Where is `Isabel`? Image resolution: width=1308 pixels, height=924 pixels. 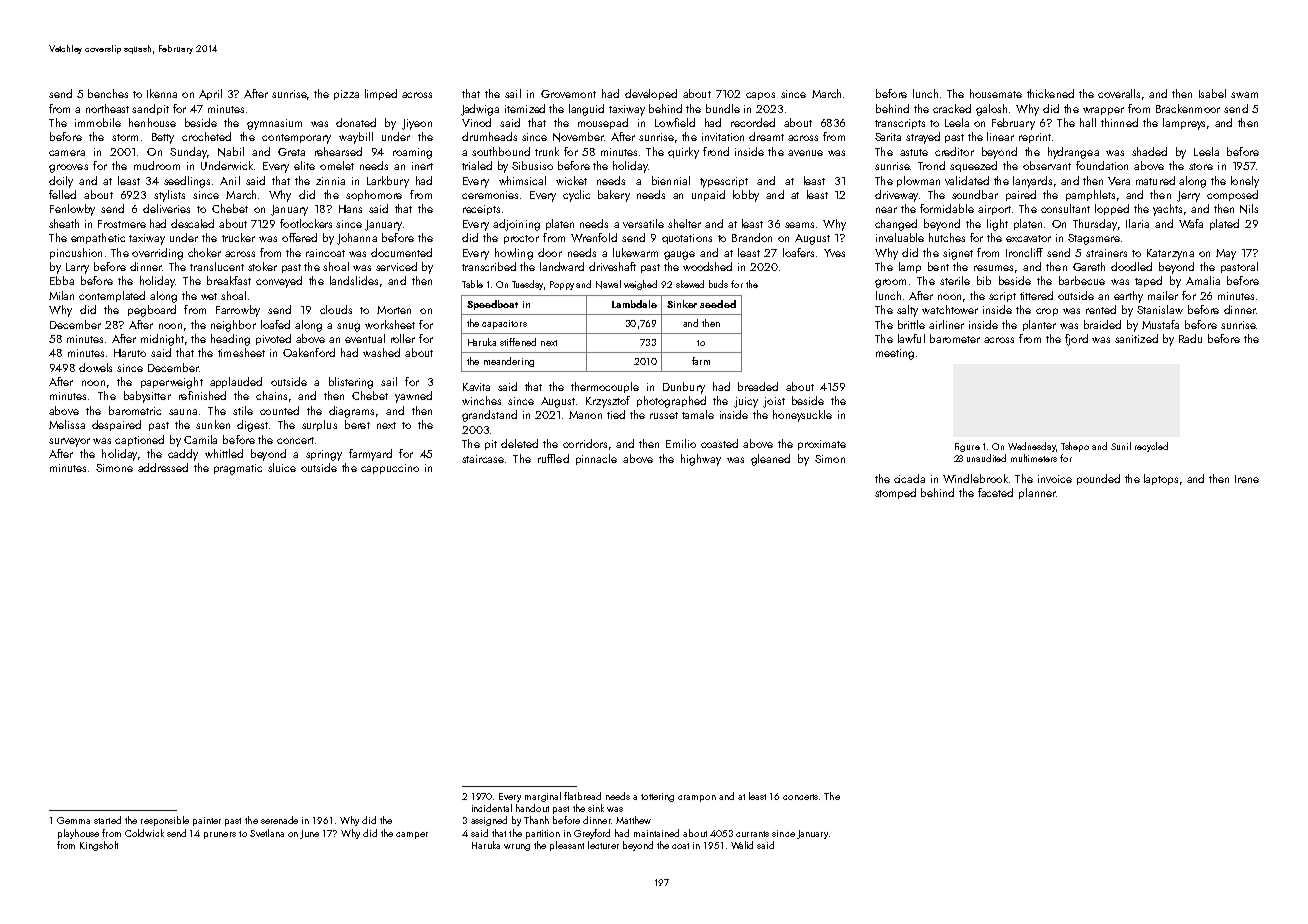
Isabel is located at coordinates (1212, 93).
